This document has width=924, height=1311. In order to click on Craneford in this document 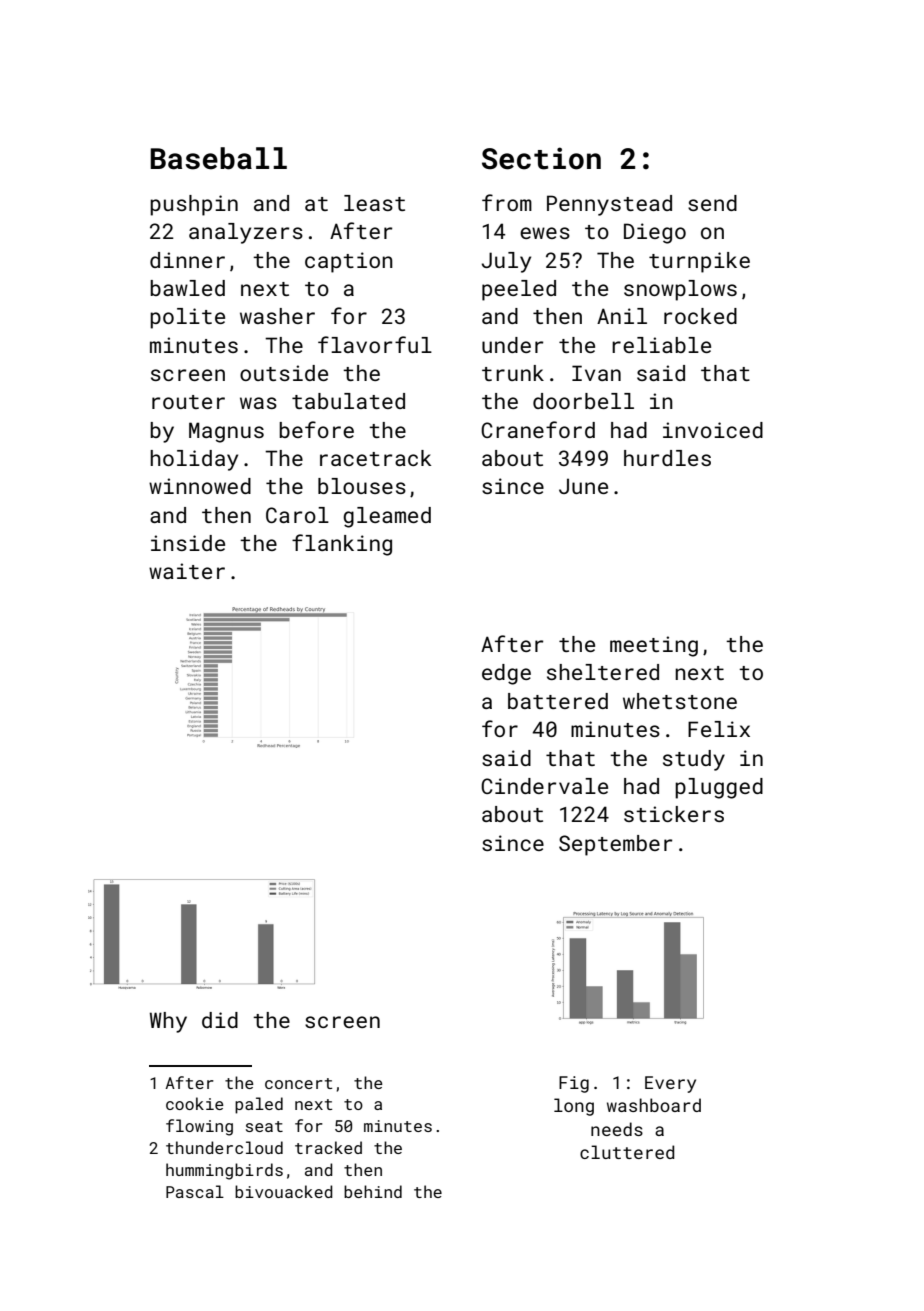, I will do `click(538, 429)`.
